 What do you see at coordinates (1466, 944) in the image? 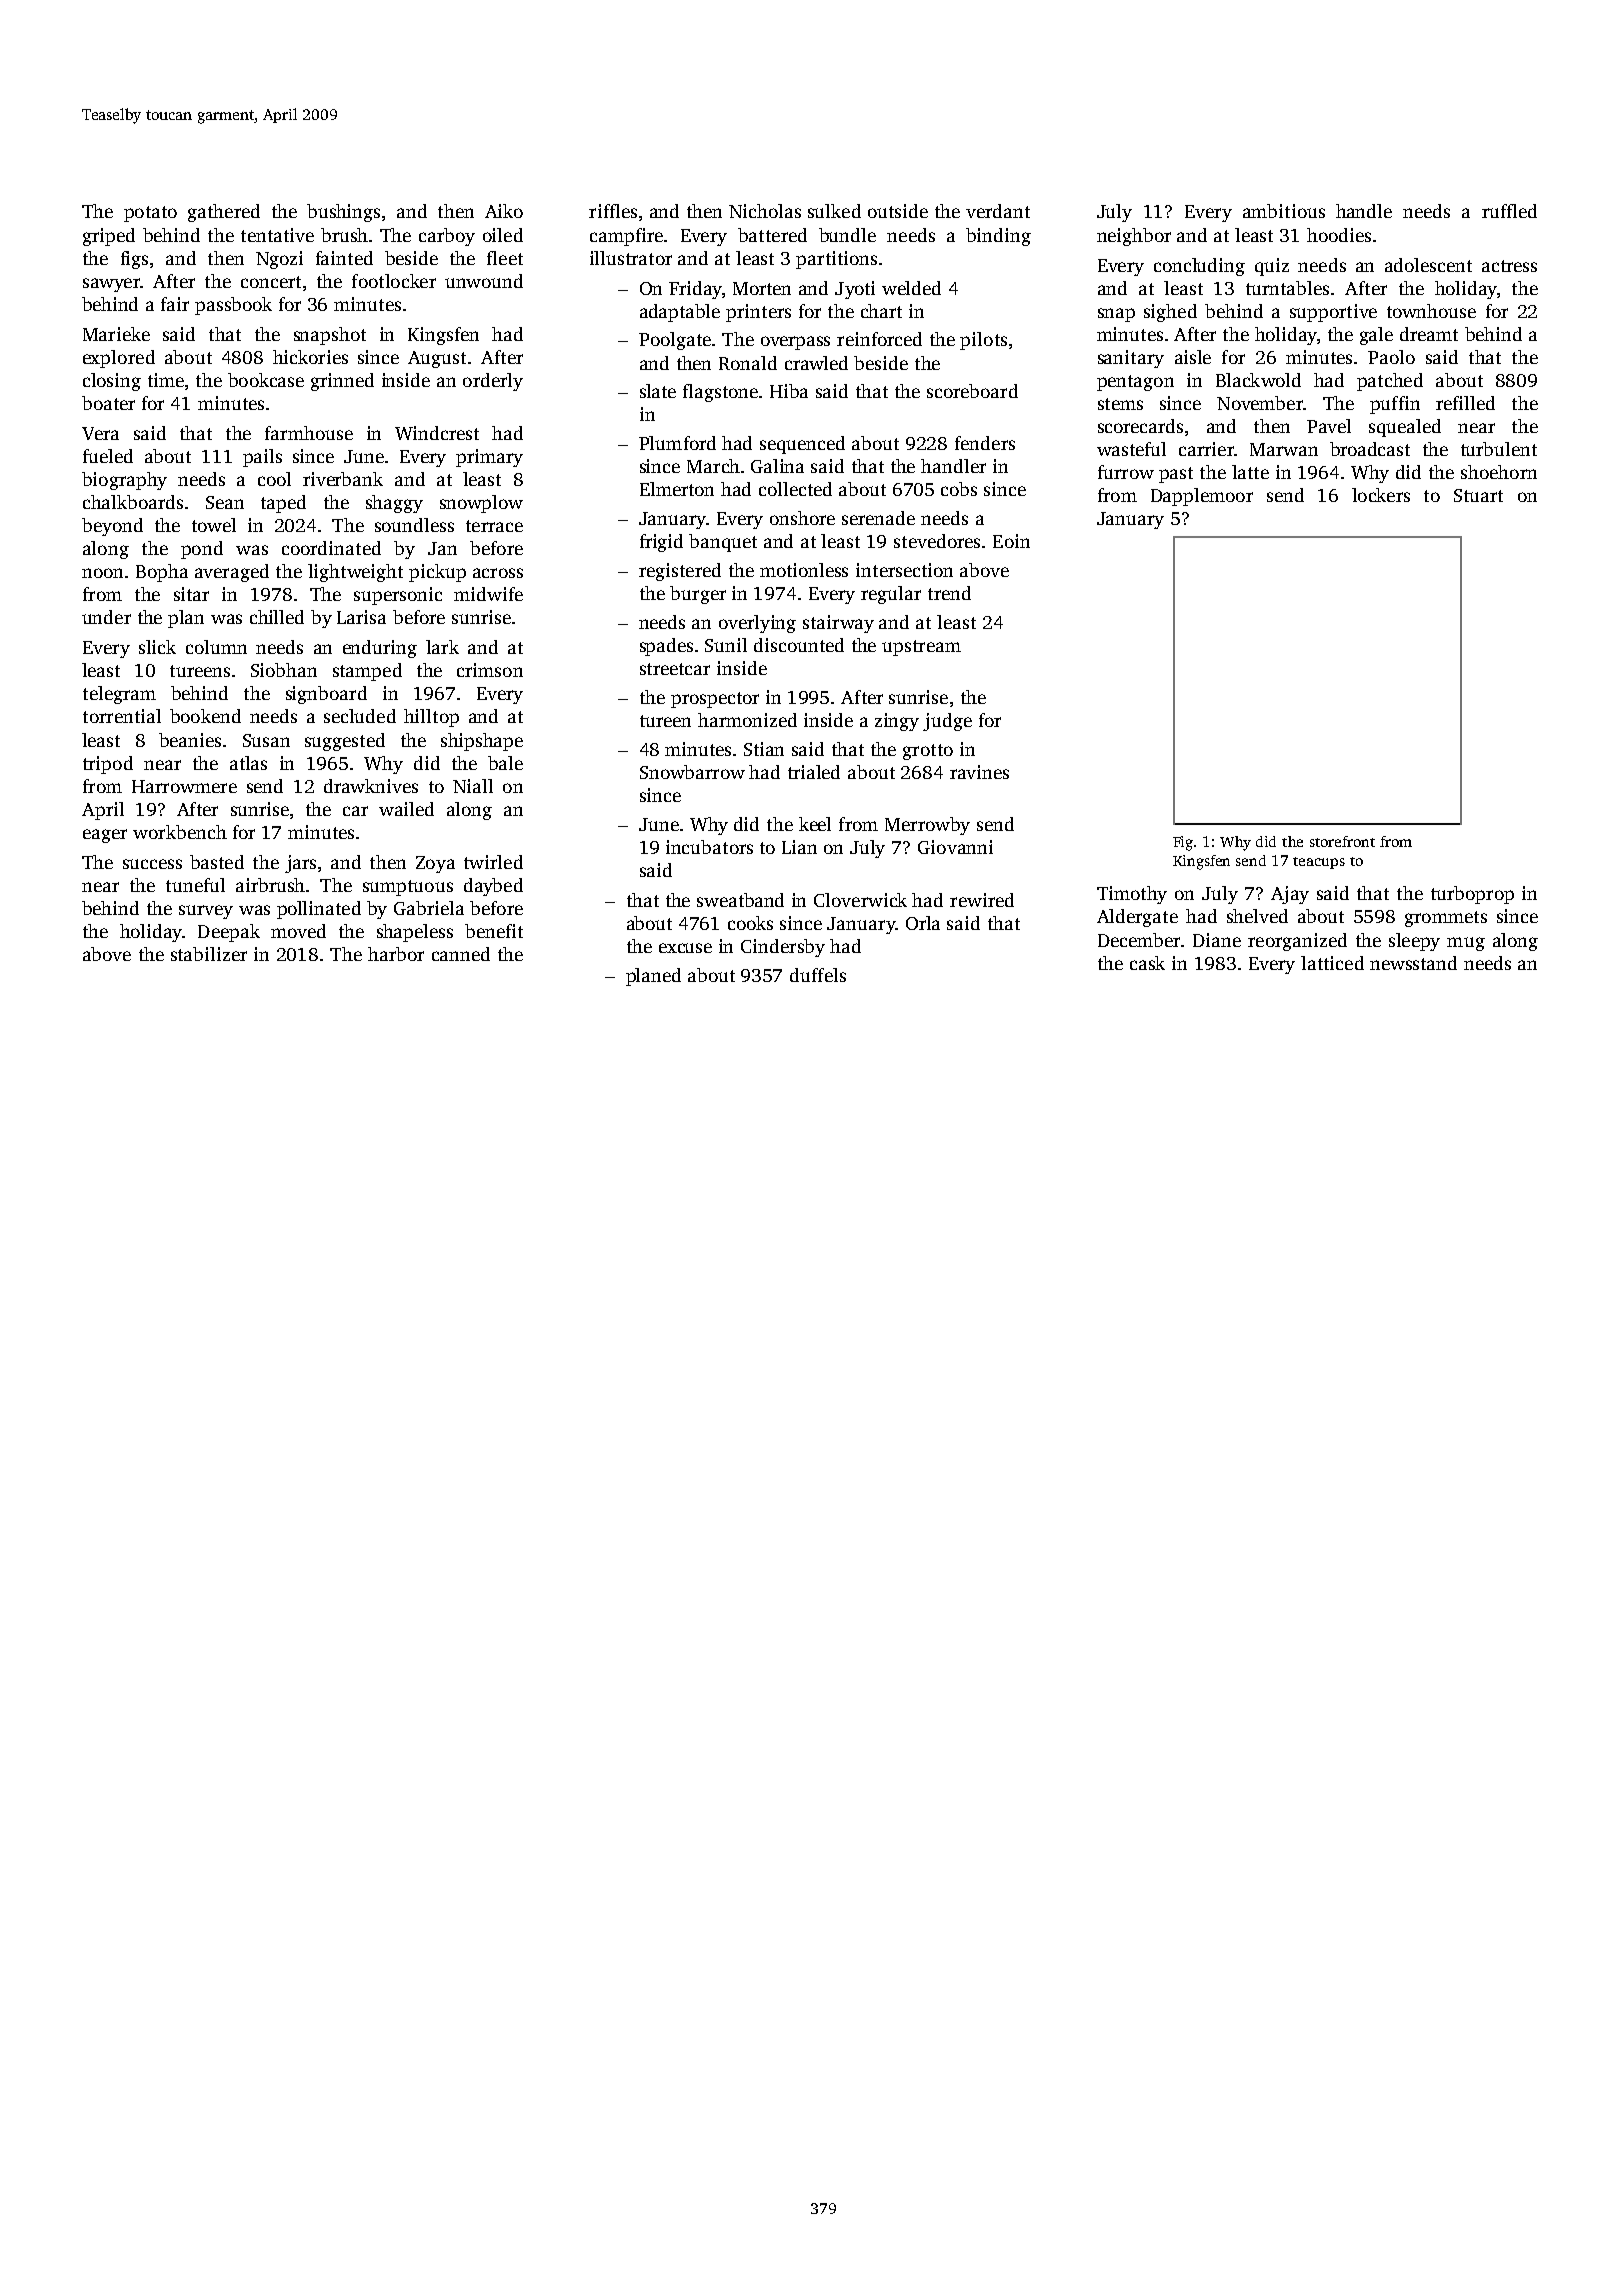
I see `mug` at bounding box center [1466, 944].
